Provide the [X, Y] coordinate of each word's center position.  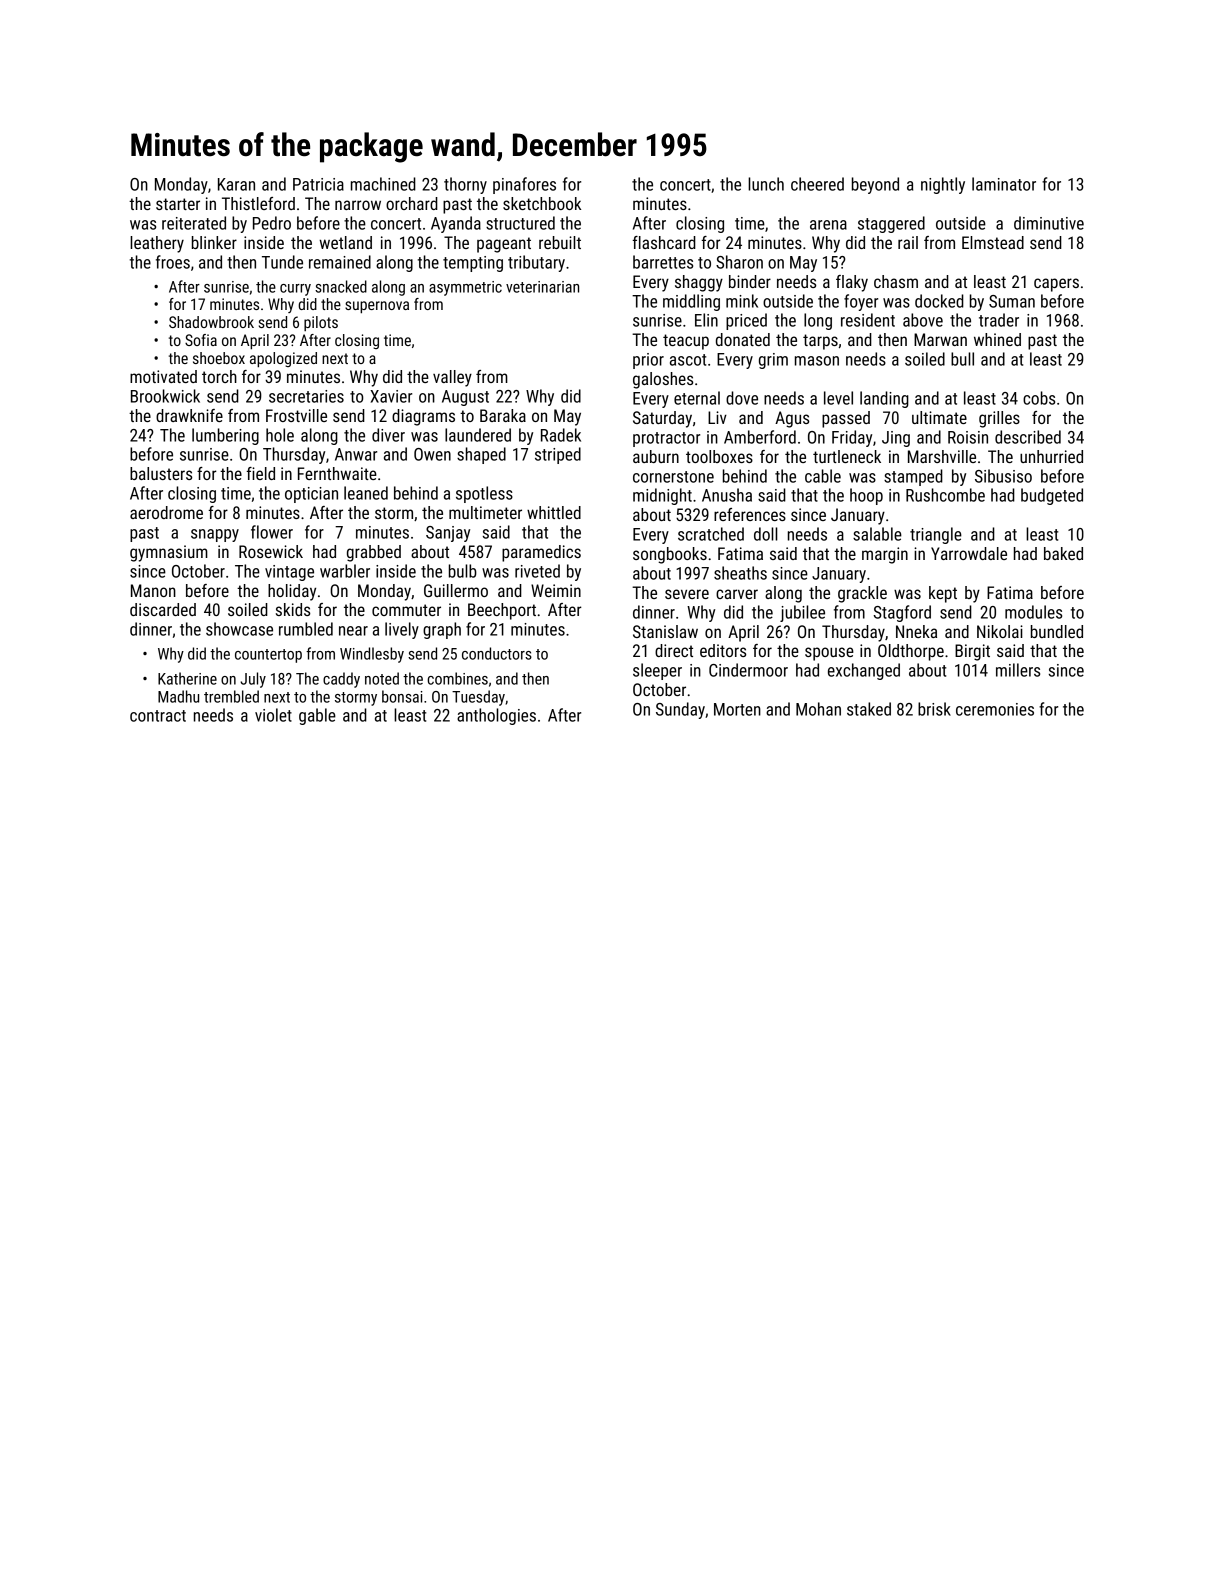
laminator [1004, 184]
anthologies [496, 716]
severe [687, 594]
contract [158, 716]
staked [869, 709]
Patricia [318, 184]
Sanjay [448, 534]
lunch [766, 184]
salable [877, 534]
